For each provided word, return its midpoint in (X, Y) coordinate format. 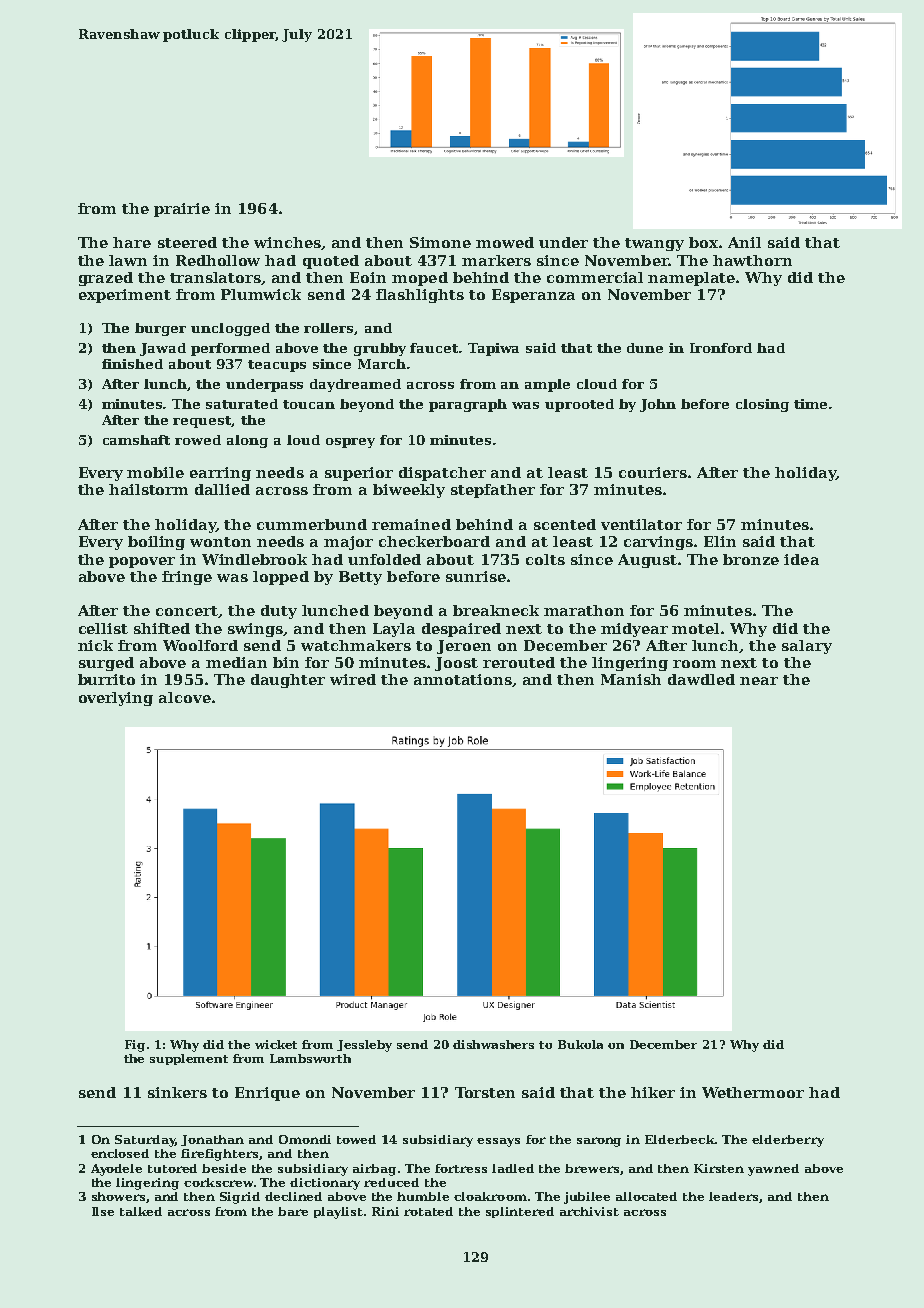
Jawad (163, 349)
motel (695, 628)
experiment (125, 296)
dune (645, 348)
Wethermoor (753, 1092)
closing (762, 405)
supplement (189, 1059)
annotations (463, 679)
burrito (106, 679)
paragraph (468, 405)
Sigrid (240, 1198)
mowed (505, 242)
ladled (513, 1168)
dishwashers (493, 1044)
